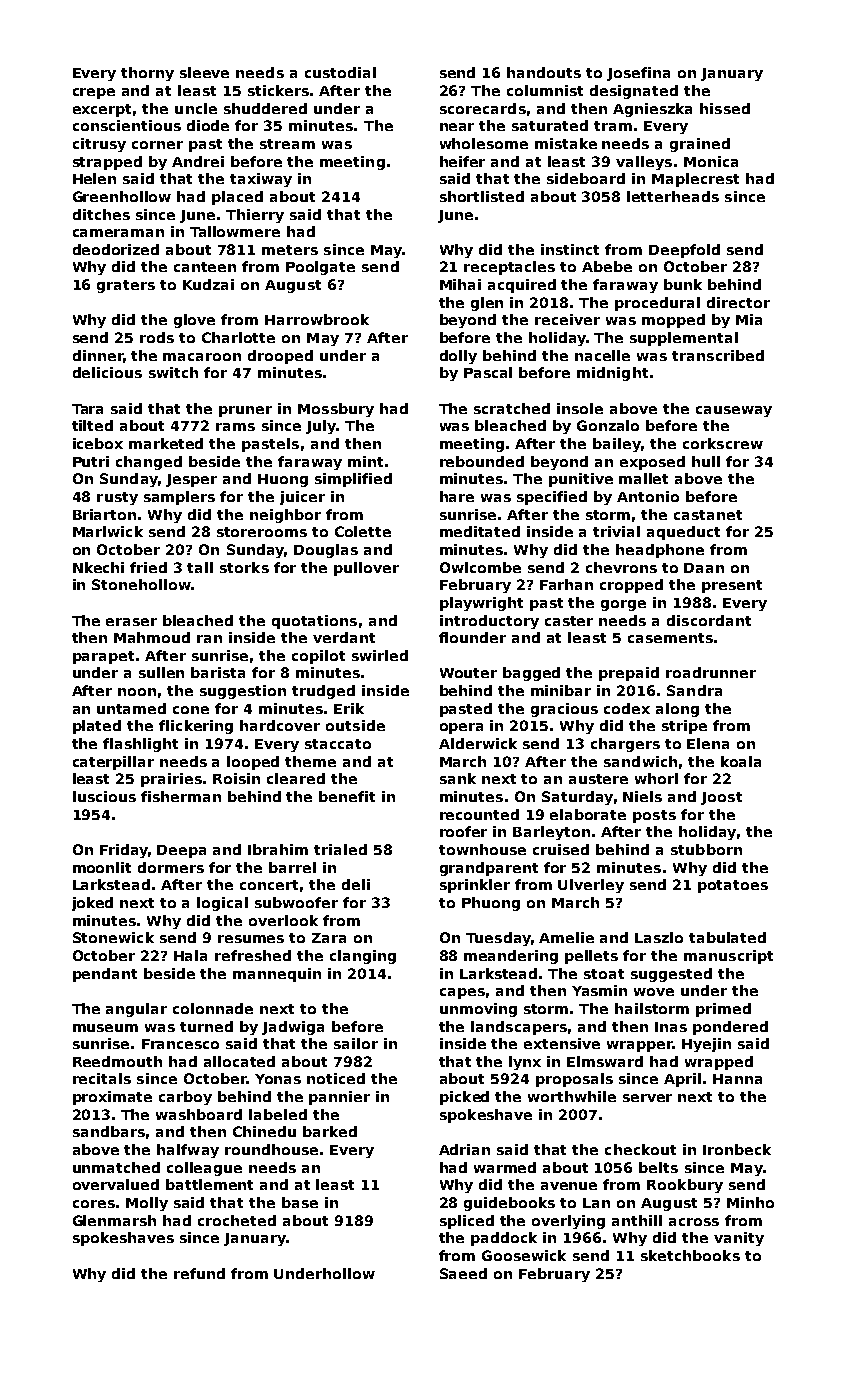 This screenshot has width=849, height=1400. I want to click on verdant, so click(344, 637).
